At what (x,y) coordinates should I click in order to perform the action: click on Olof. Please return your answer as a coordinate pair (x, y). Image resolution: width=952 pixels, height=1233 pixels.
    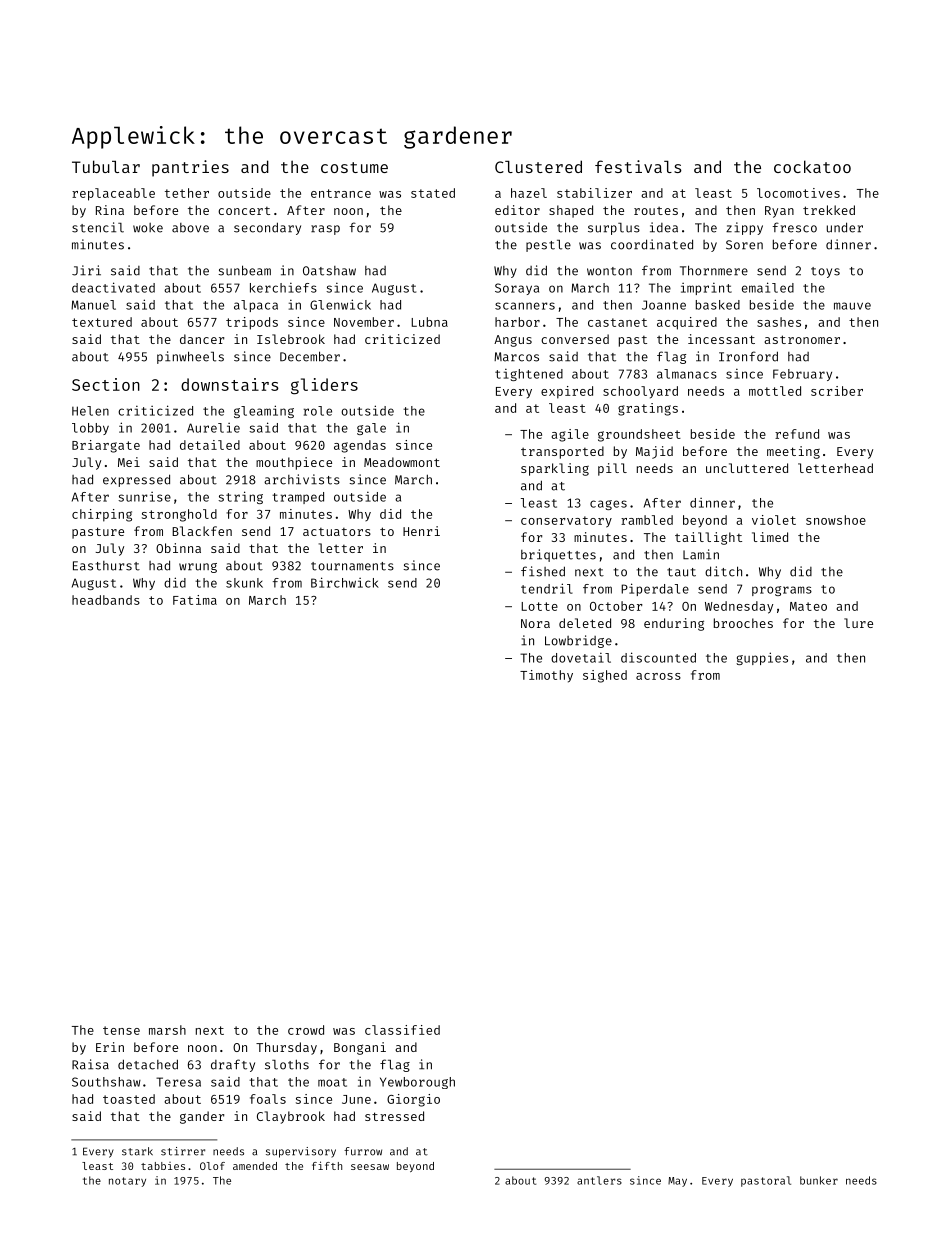
    Looking at the image, I should click on (212, 1166).
